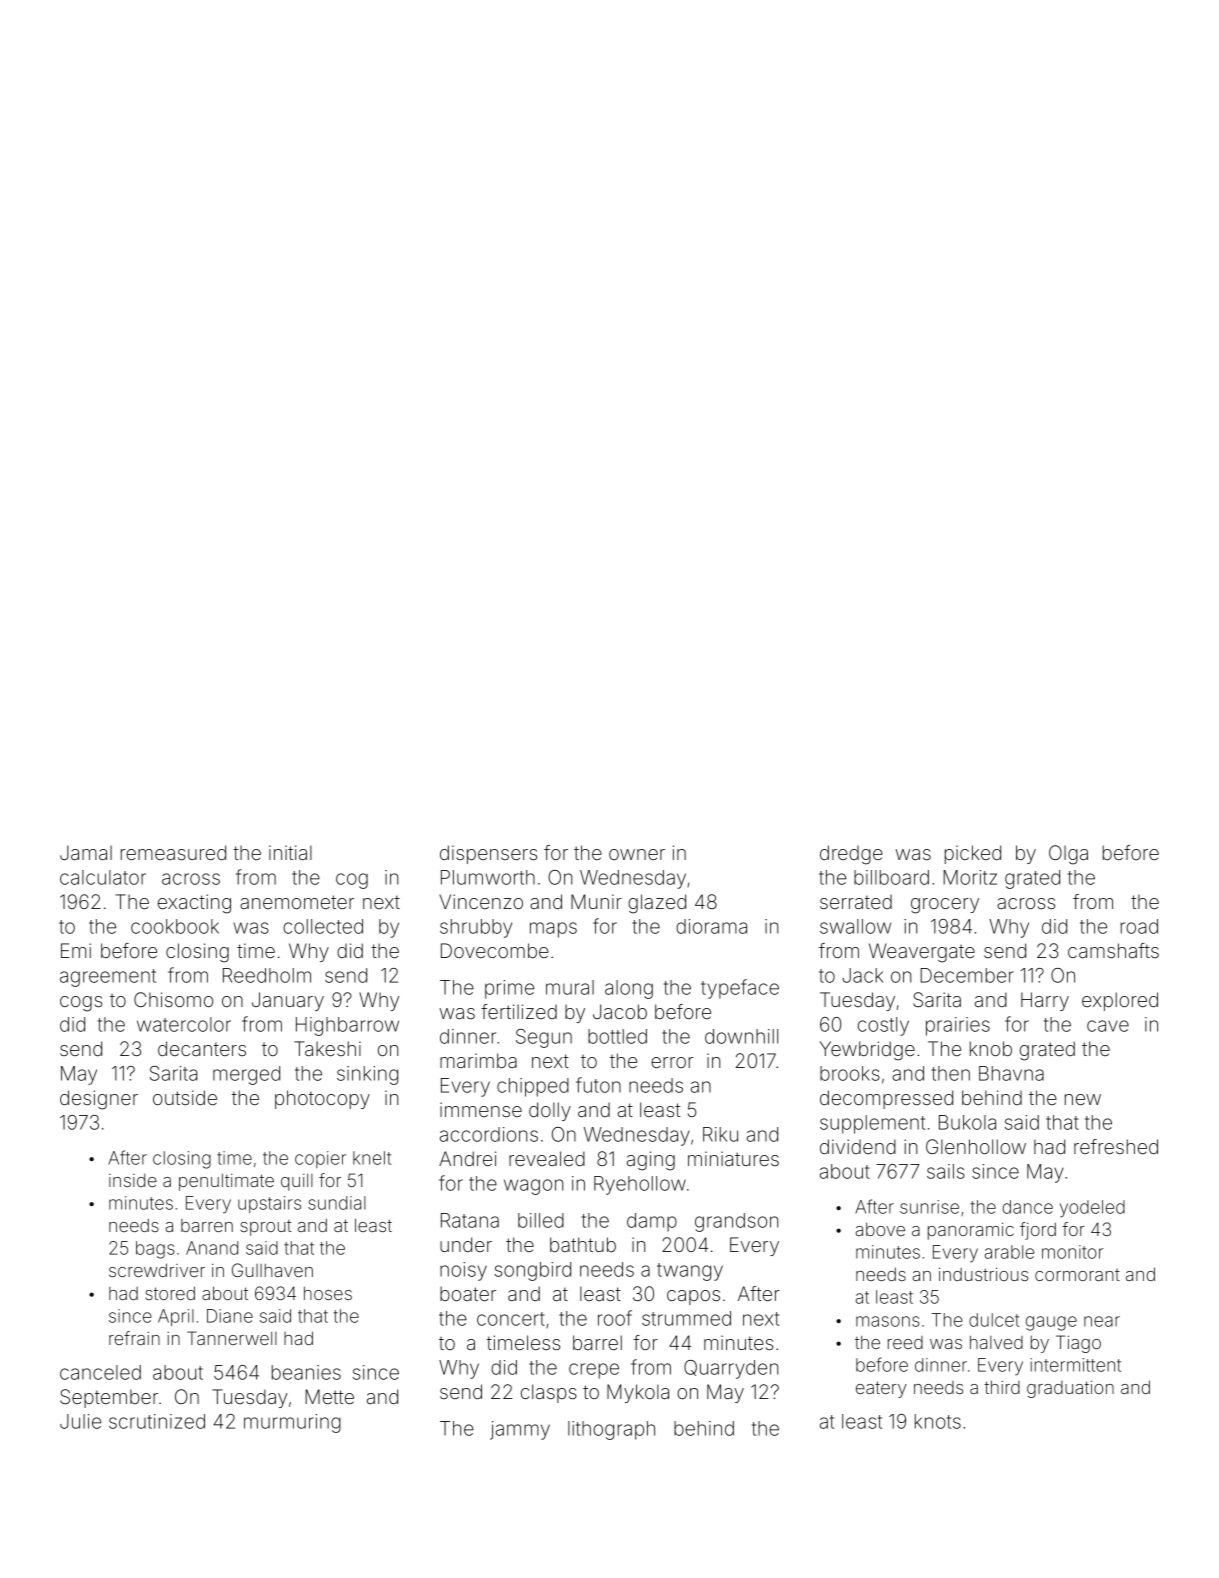 The height and width of the image is (1578, 1219). I want to click on sunrise, so click(929, 1207).
